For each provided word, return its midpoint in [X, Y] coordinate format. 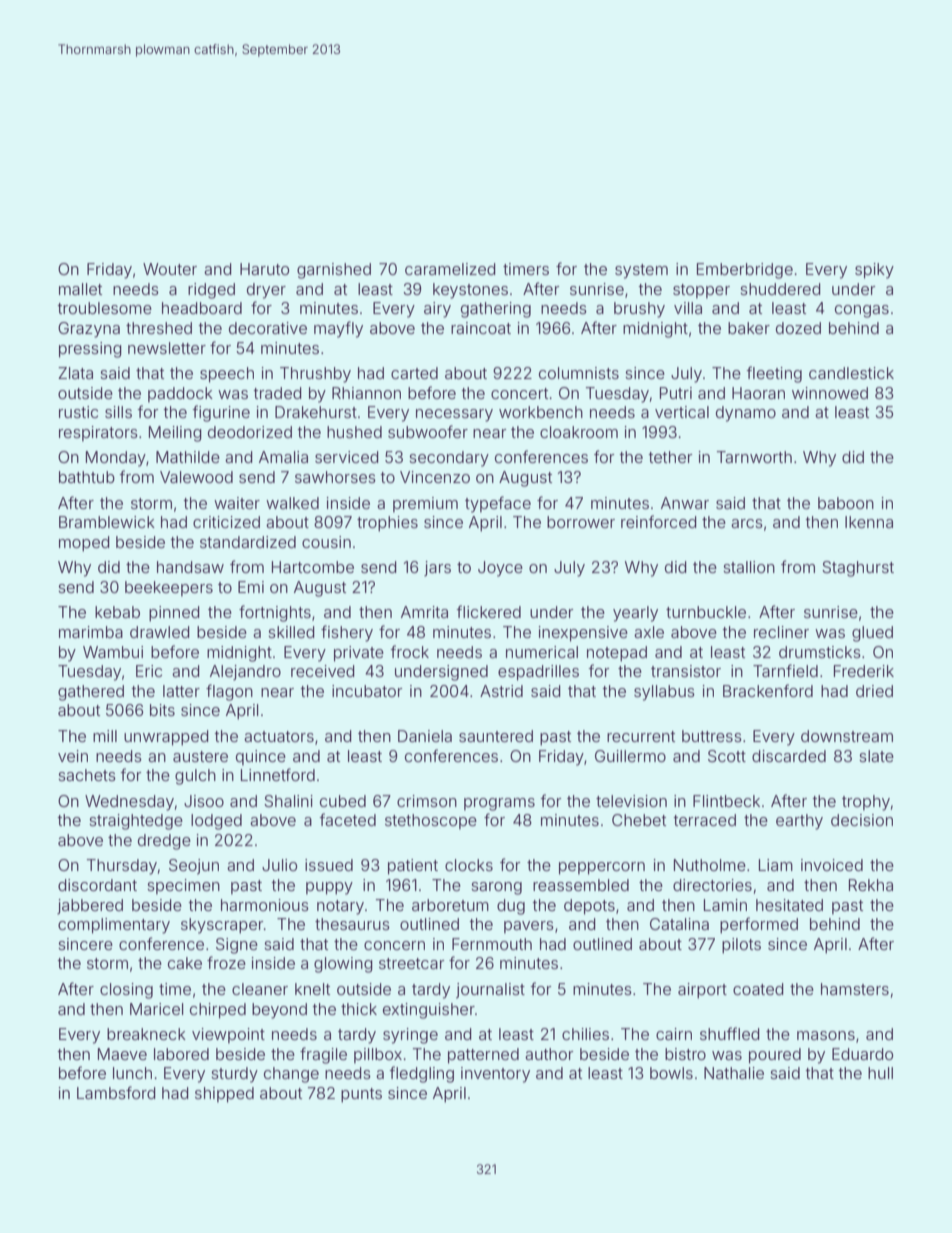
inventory [495, 1075]
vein [73, 756]
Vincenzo [435, 477]
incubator [367, 691]
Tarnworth [754, 457]
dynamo [746, 414]
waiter [237, 503]
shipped [224, 1095]
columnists [579, 373]
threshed [159, 328]
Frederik [864, 671]
